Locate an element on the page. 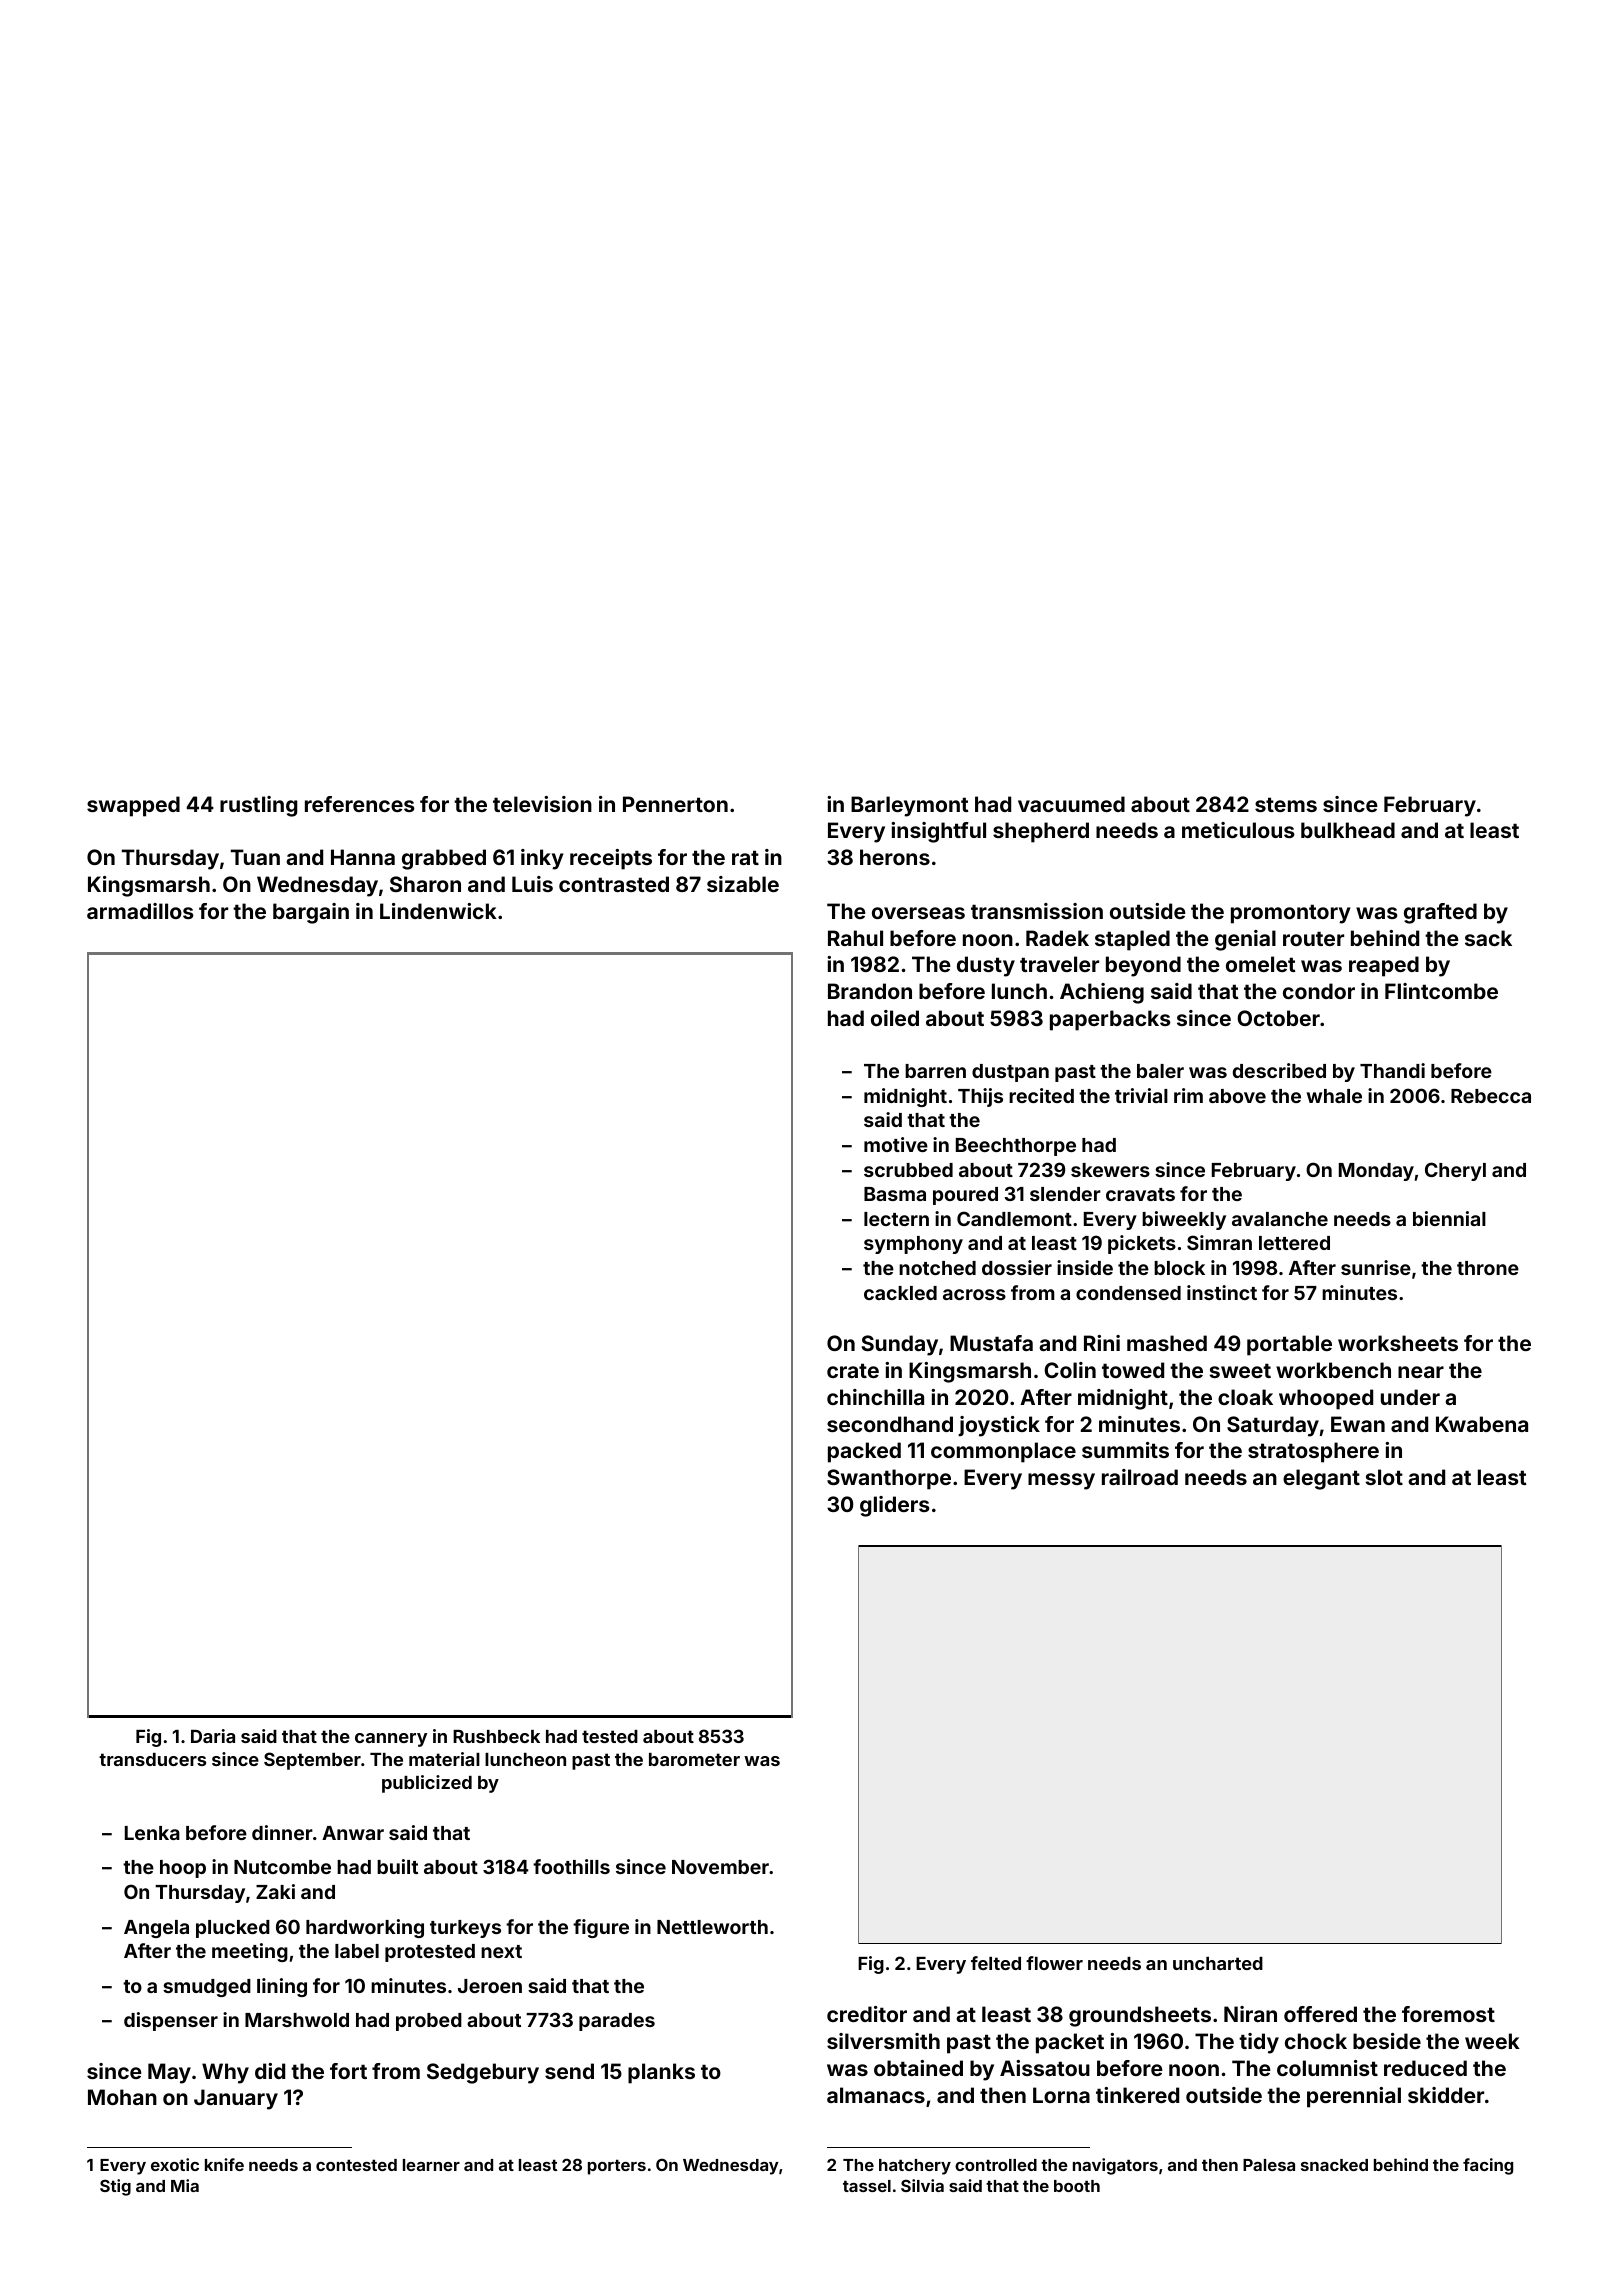 This document has width=1620, height=2292. booth is located at coordinates (1077, 2186).
